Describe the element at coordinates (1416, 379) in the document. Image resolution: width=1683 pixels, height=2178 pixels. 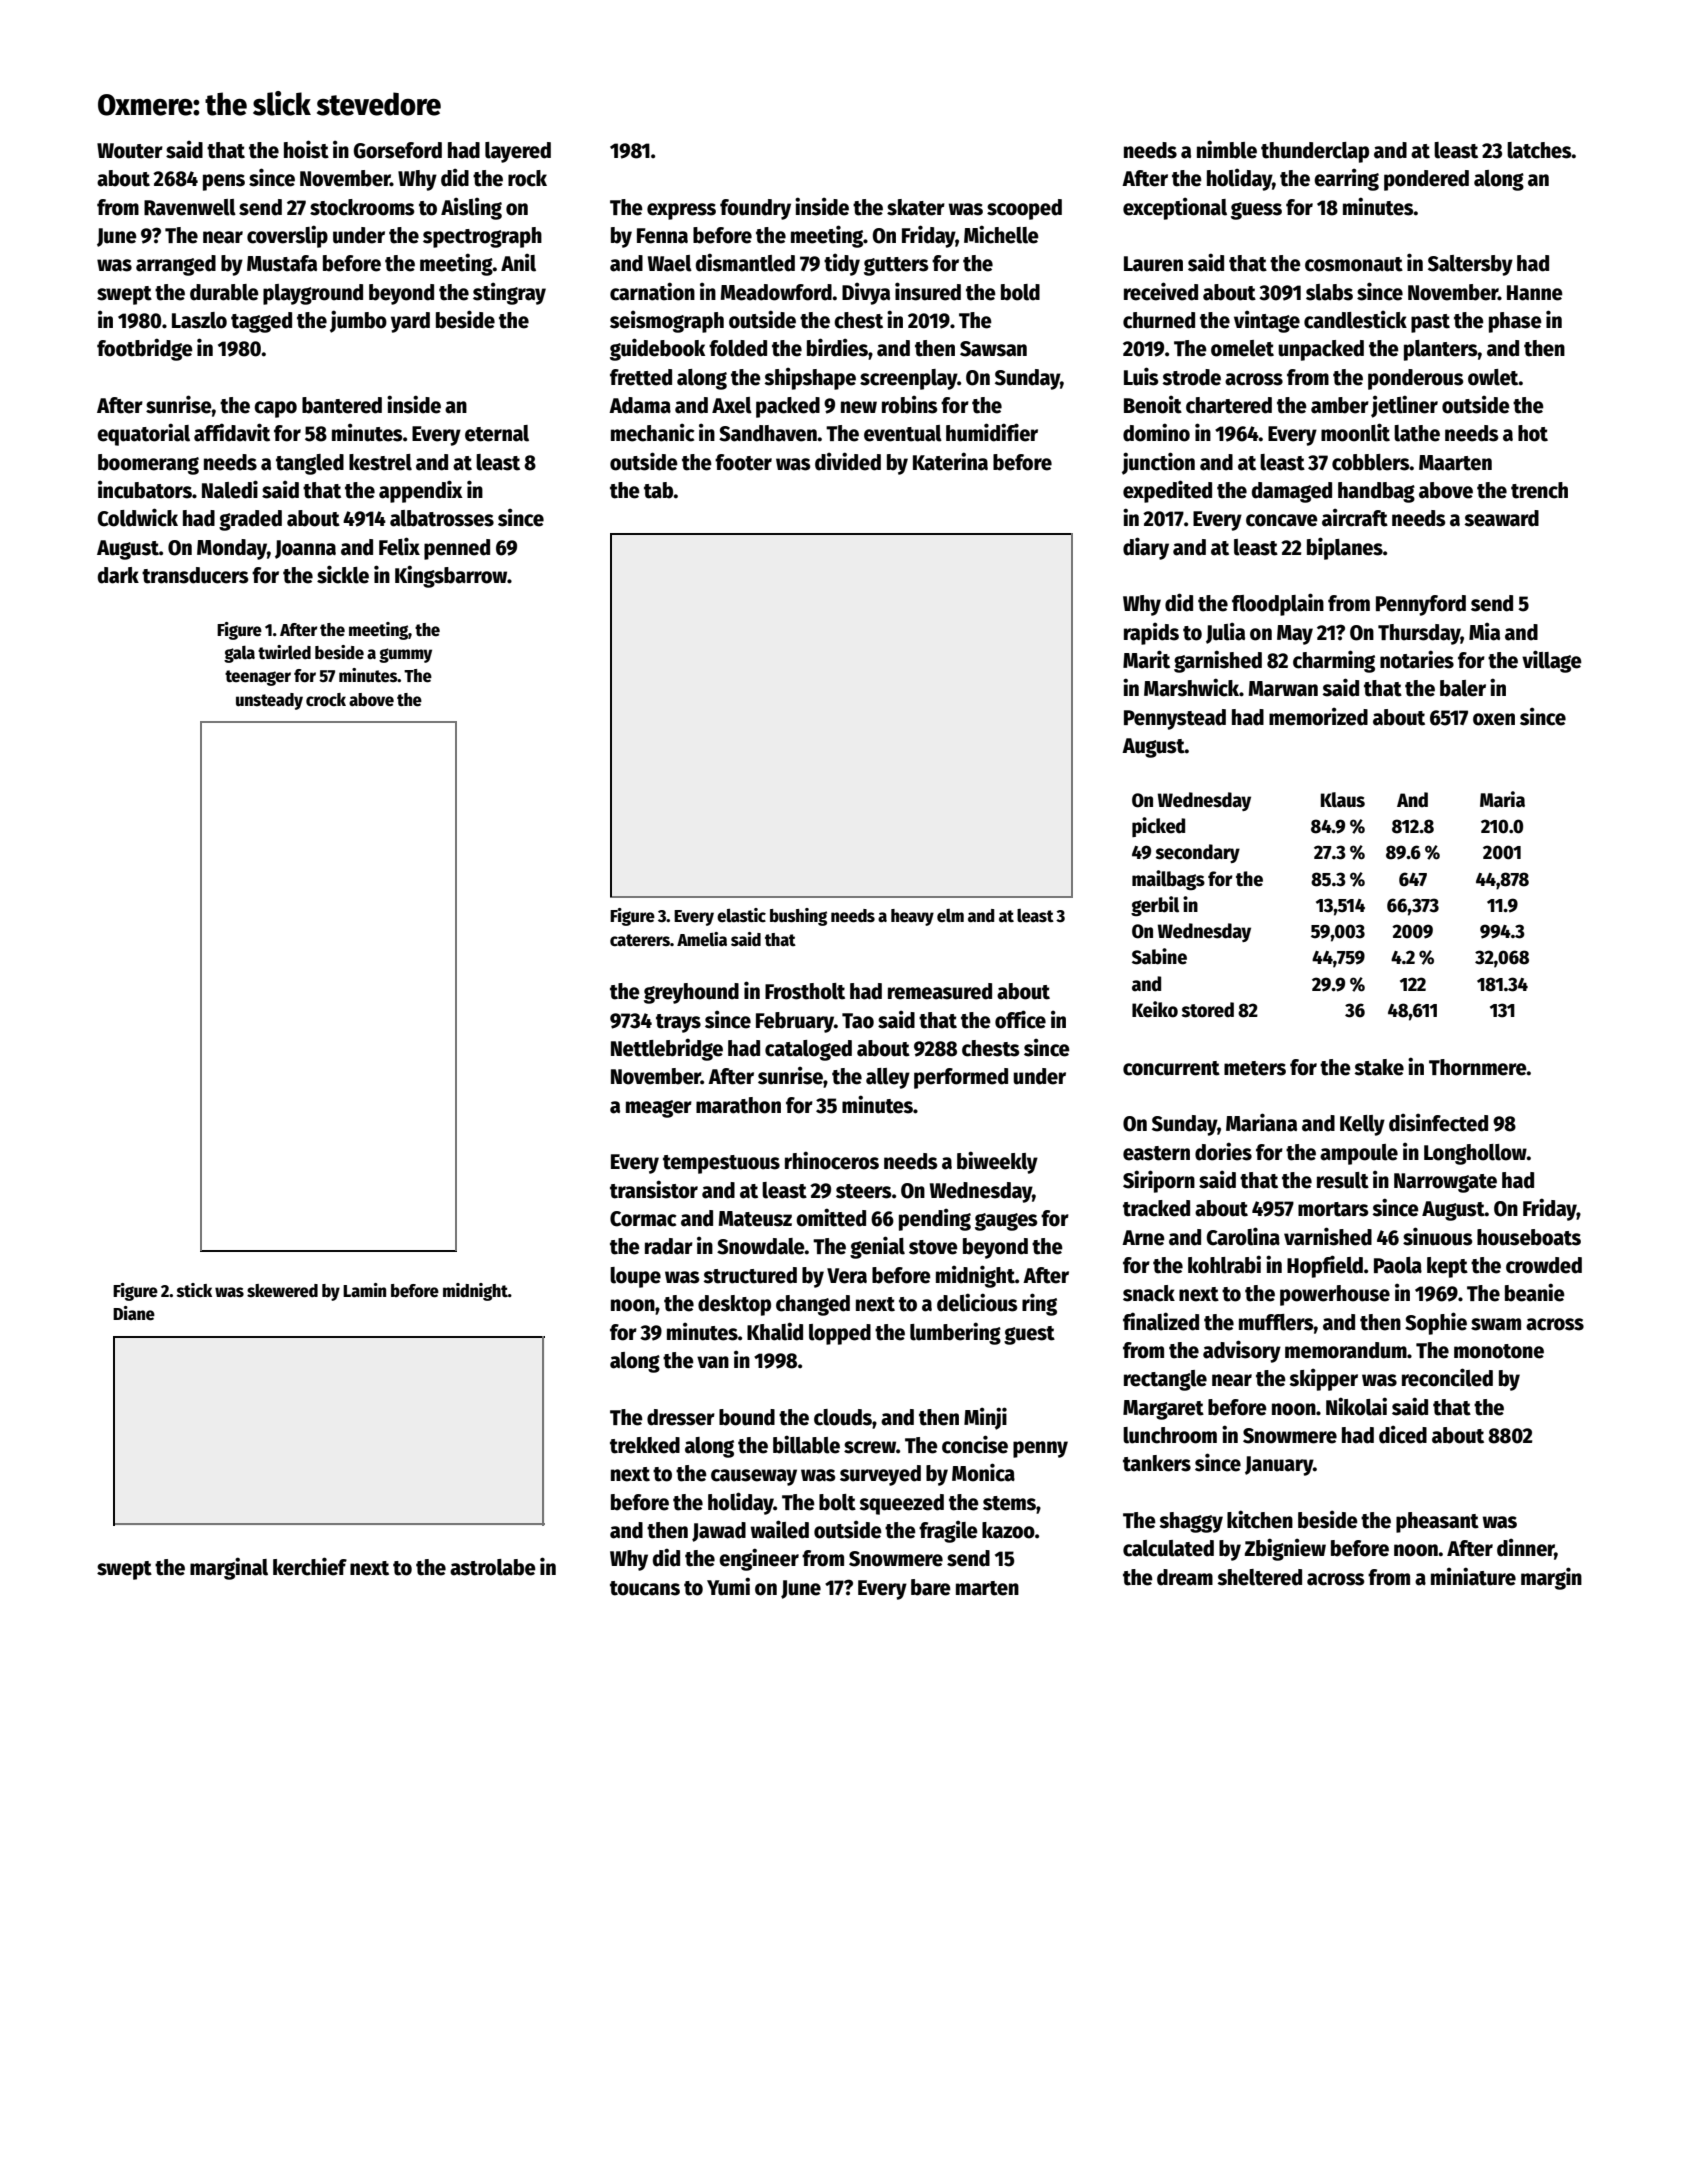
I see `ponderous` at that location.
